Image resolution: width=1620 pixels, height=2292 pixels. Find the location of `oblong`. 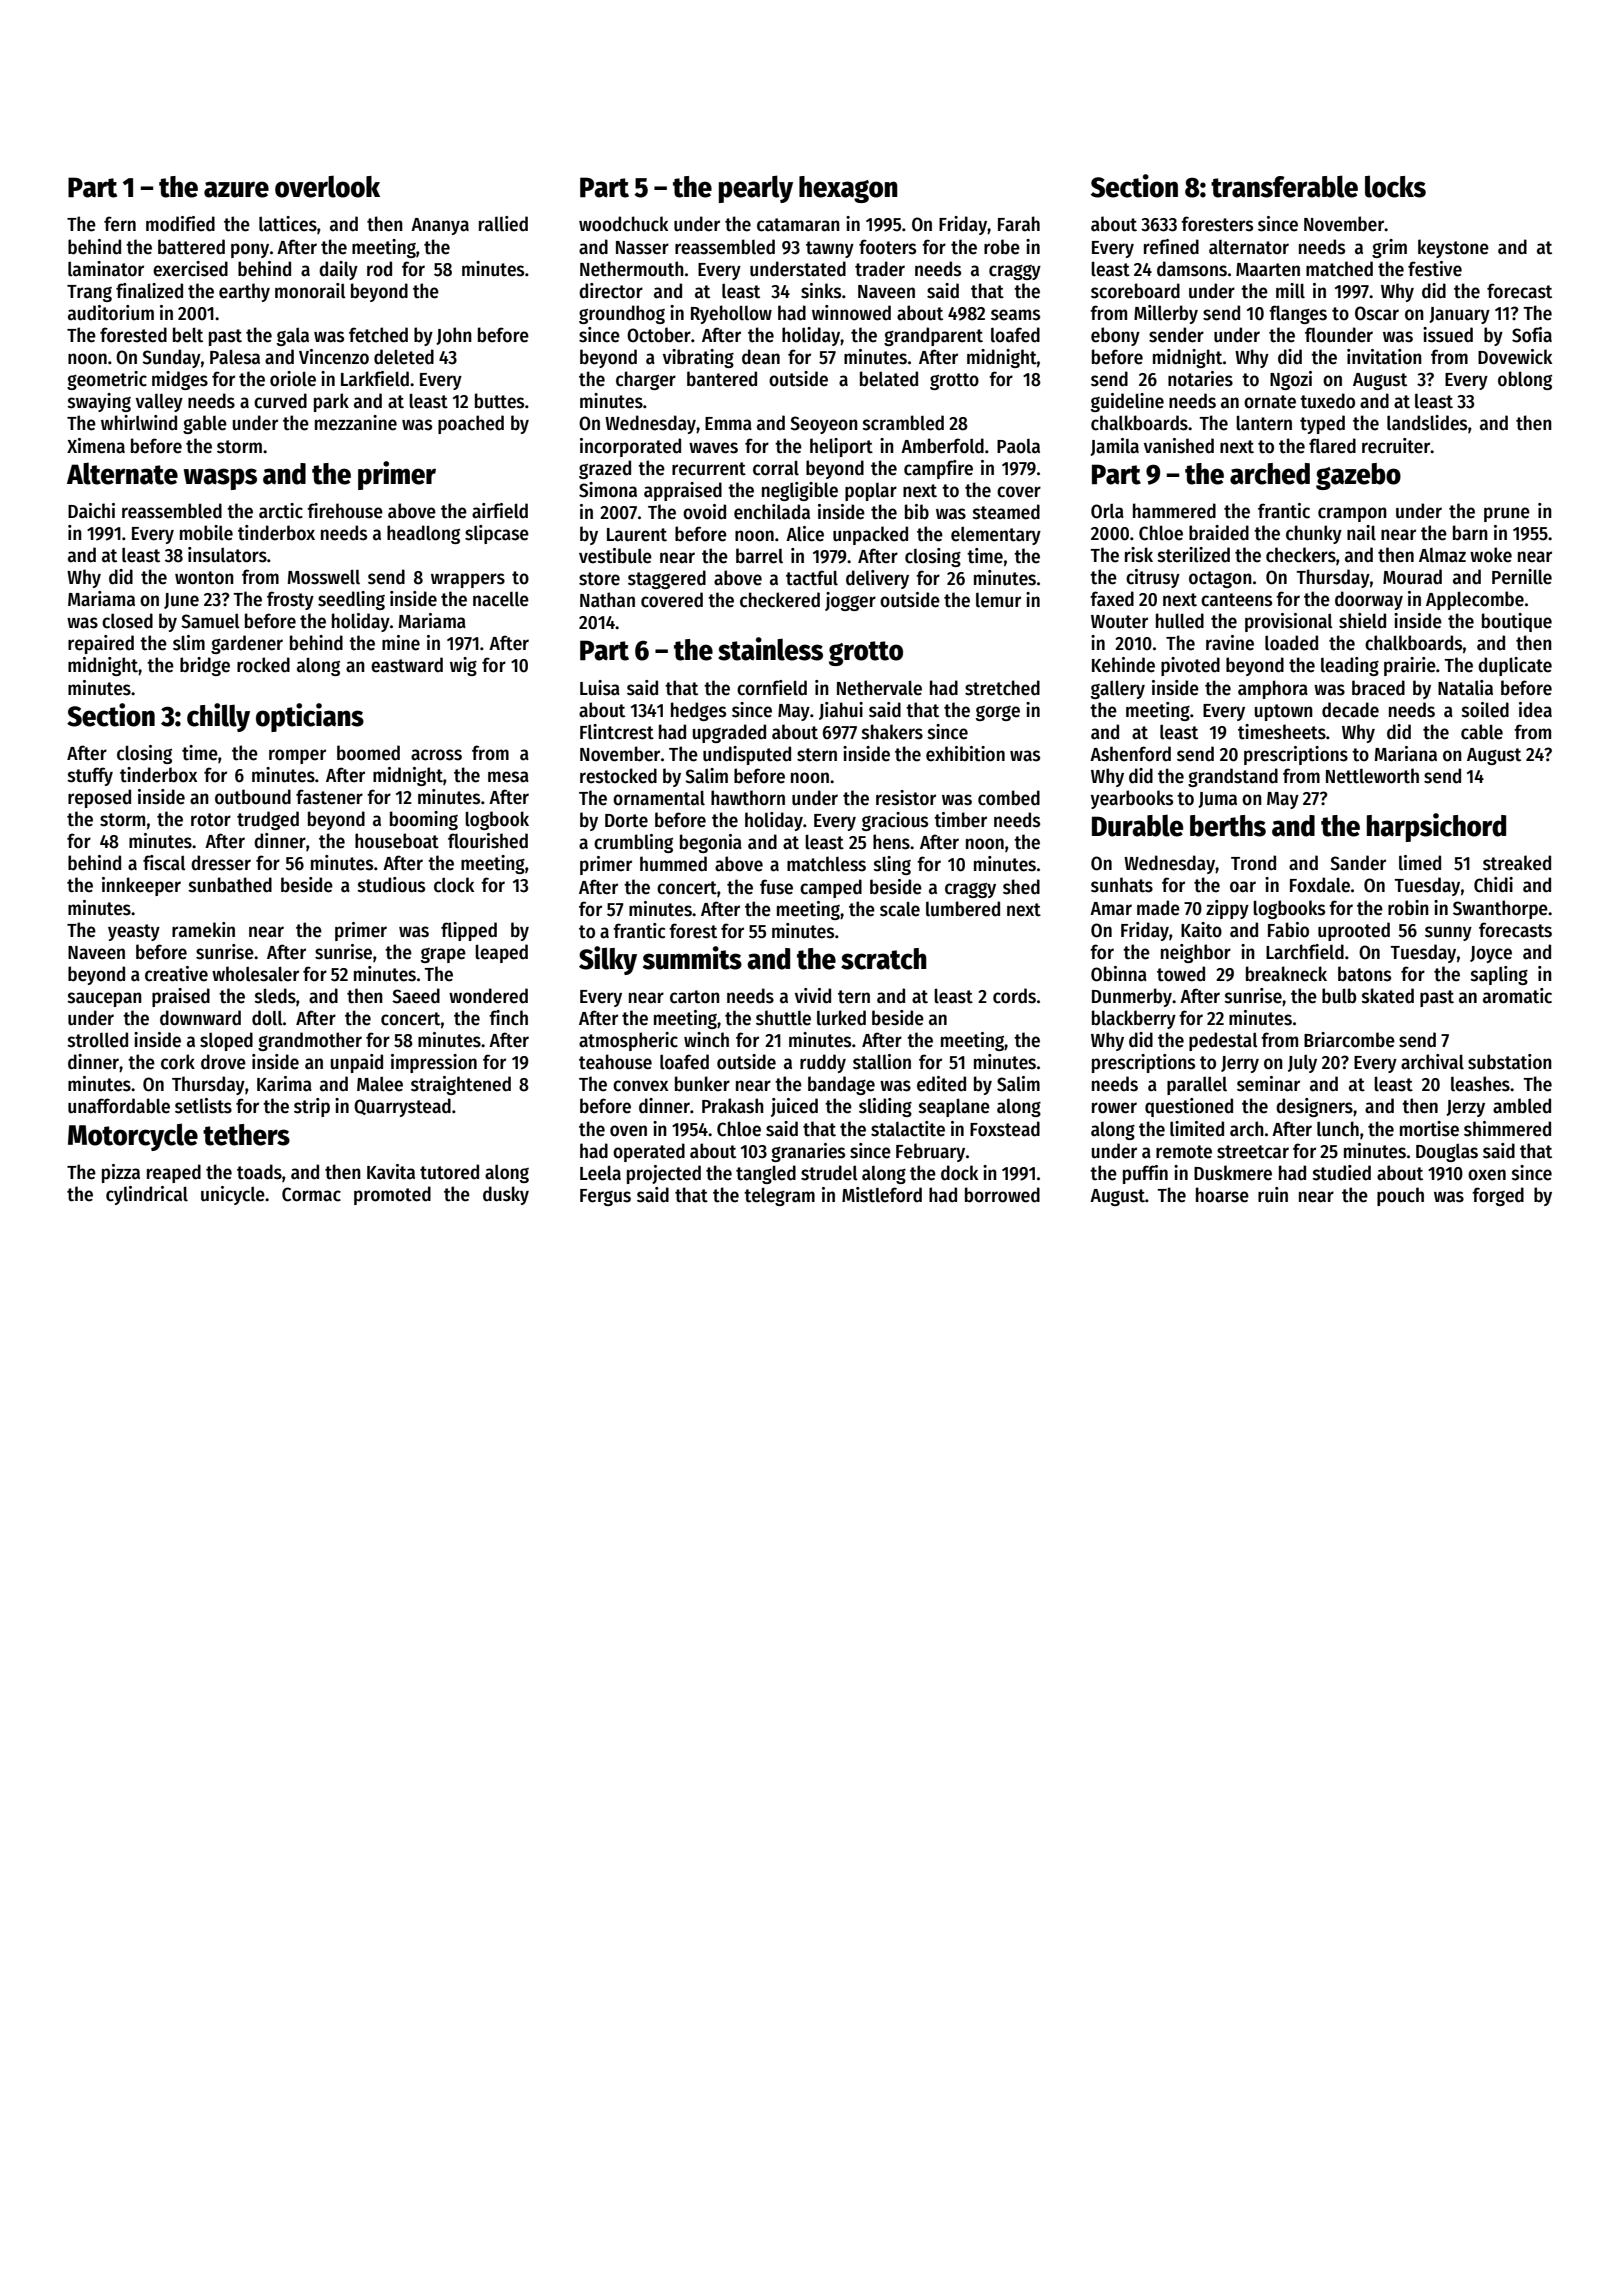

oblong is located at coordinates (1525, 380).
